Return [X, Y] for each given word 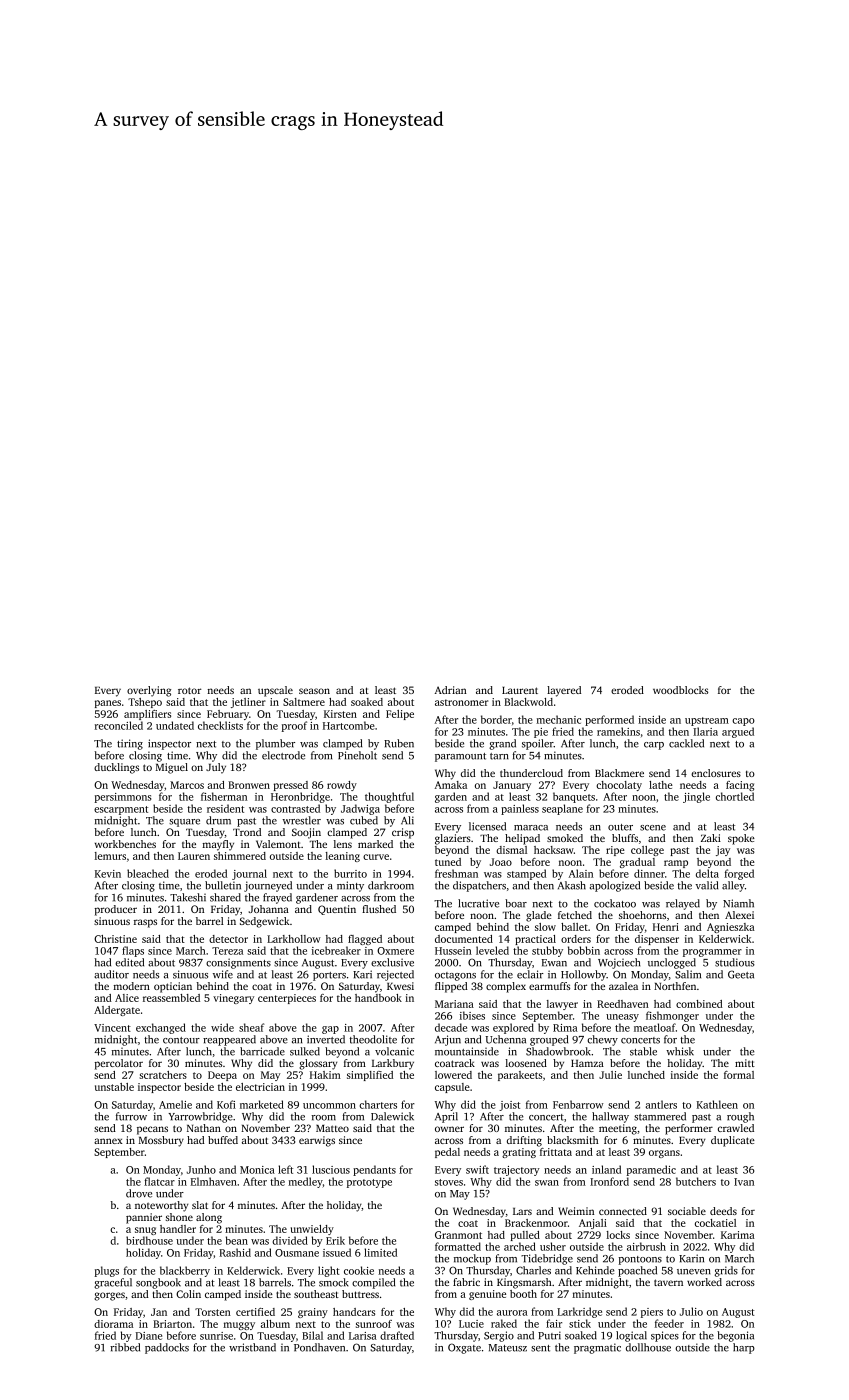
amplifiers [147, 715]
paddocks [167, 1348]
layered [564, 691]
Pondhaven [319, 1347]
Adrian [451, 690]
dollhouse [648, 1347]
